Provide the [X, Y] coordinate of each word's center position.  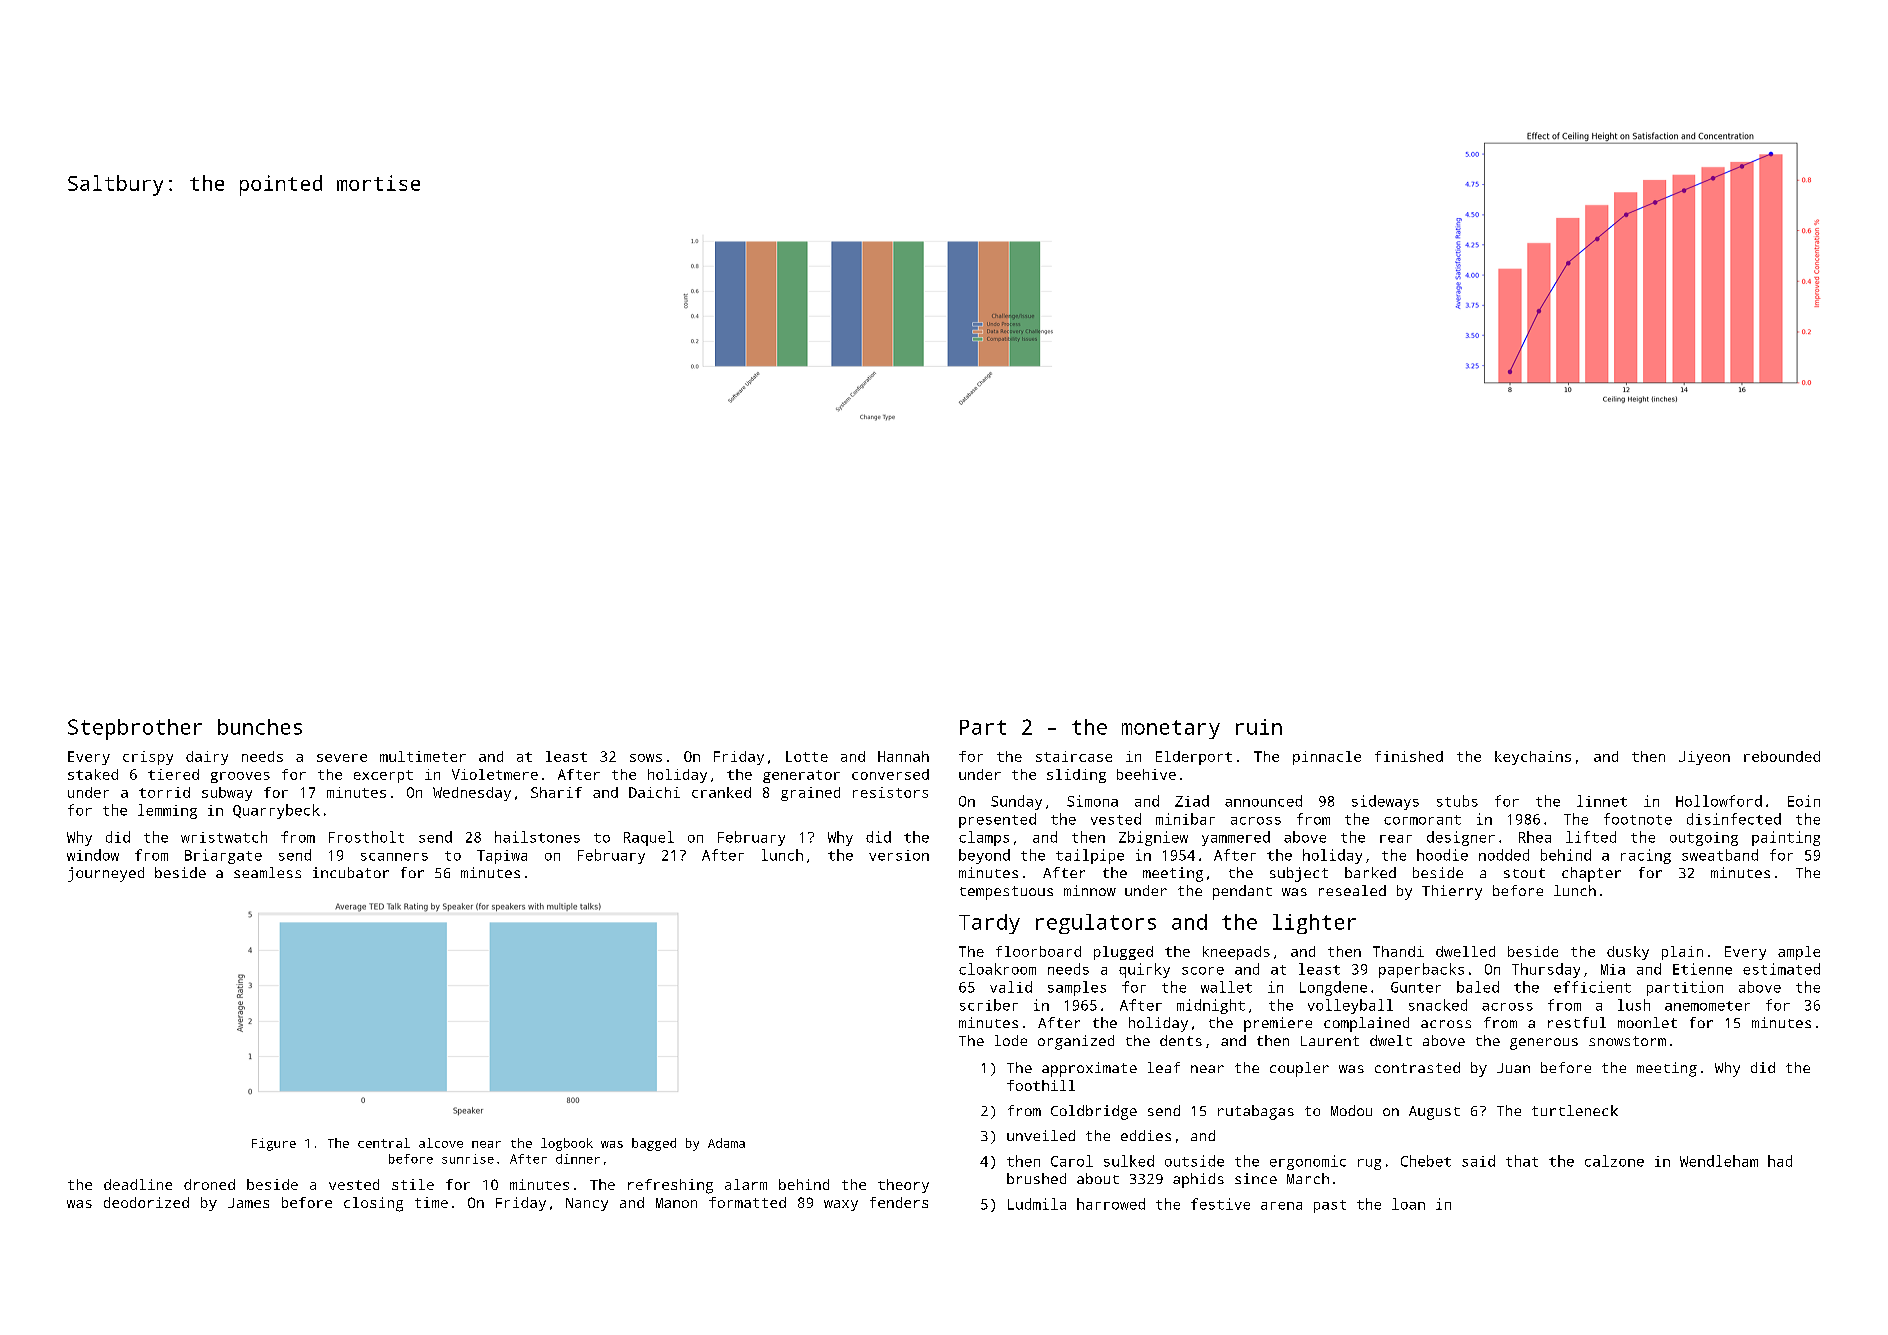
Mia [1613, 969]
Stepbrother [135, 729]
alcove [441, 1143]
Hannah [903, 756]
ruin [1259, 727]
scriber [989, 1005]
